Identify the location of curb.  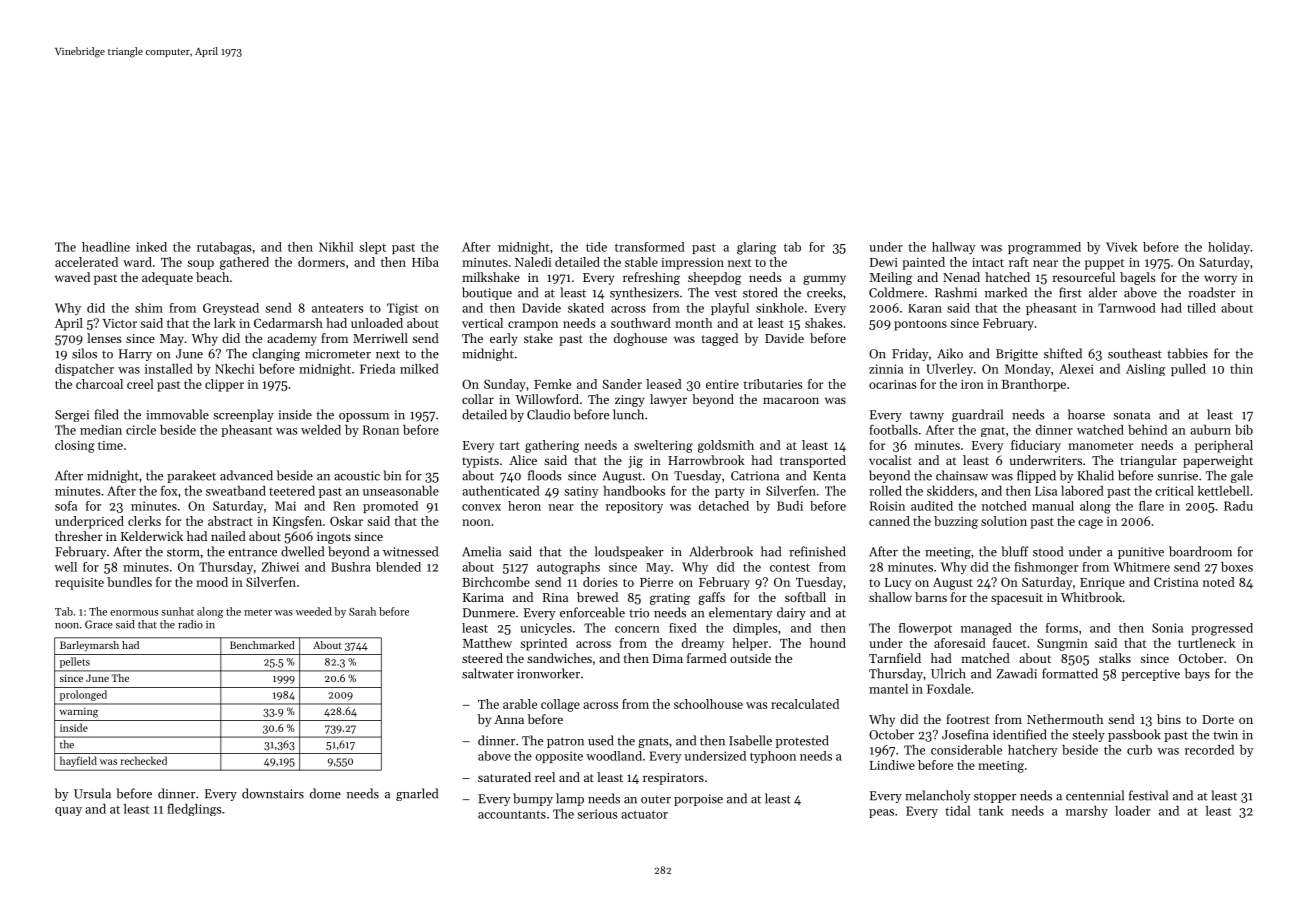
(1139, 750).
